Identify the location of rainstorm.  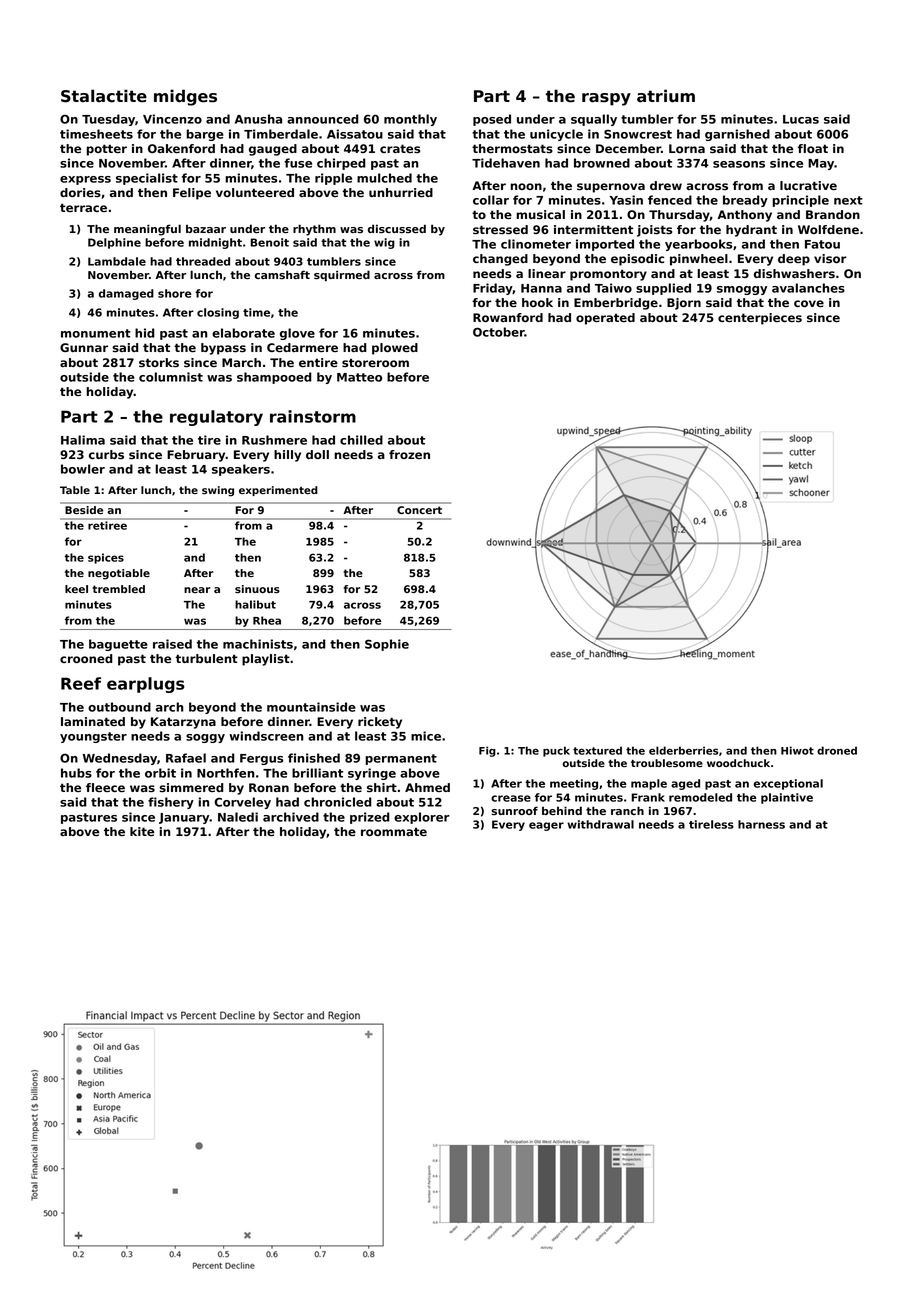
(313, 416).
